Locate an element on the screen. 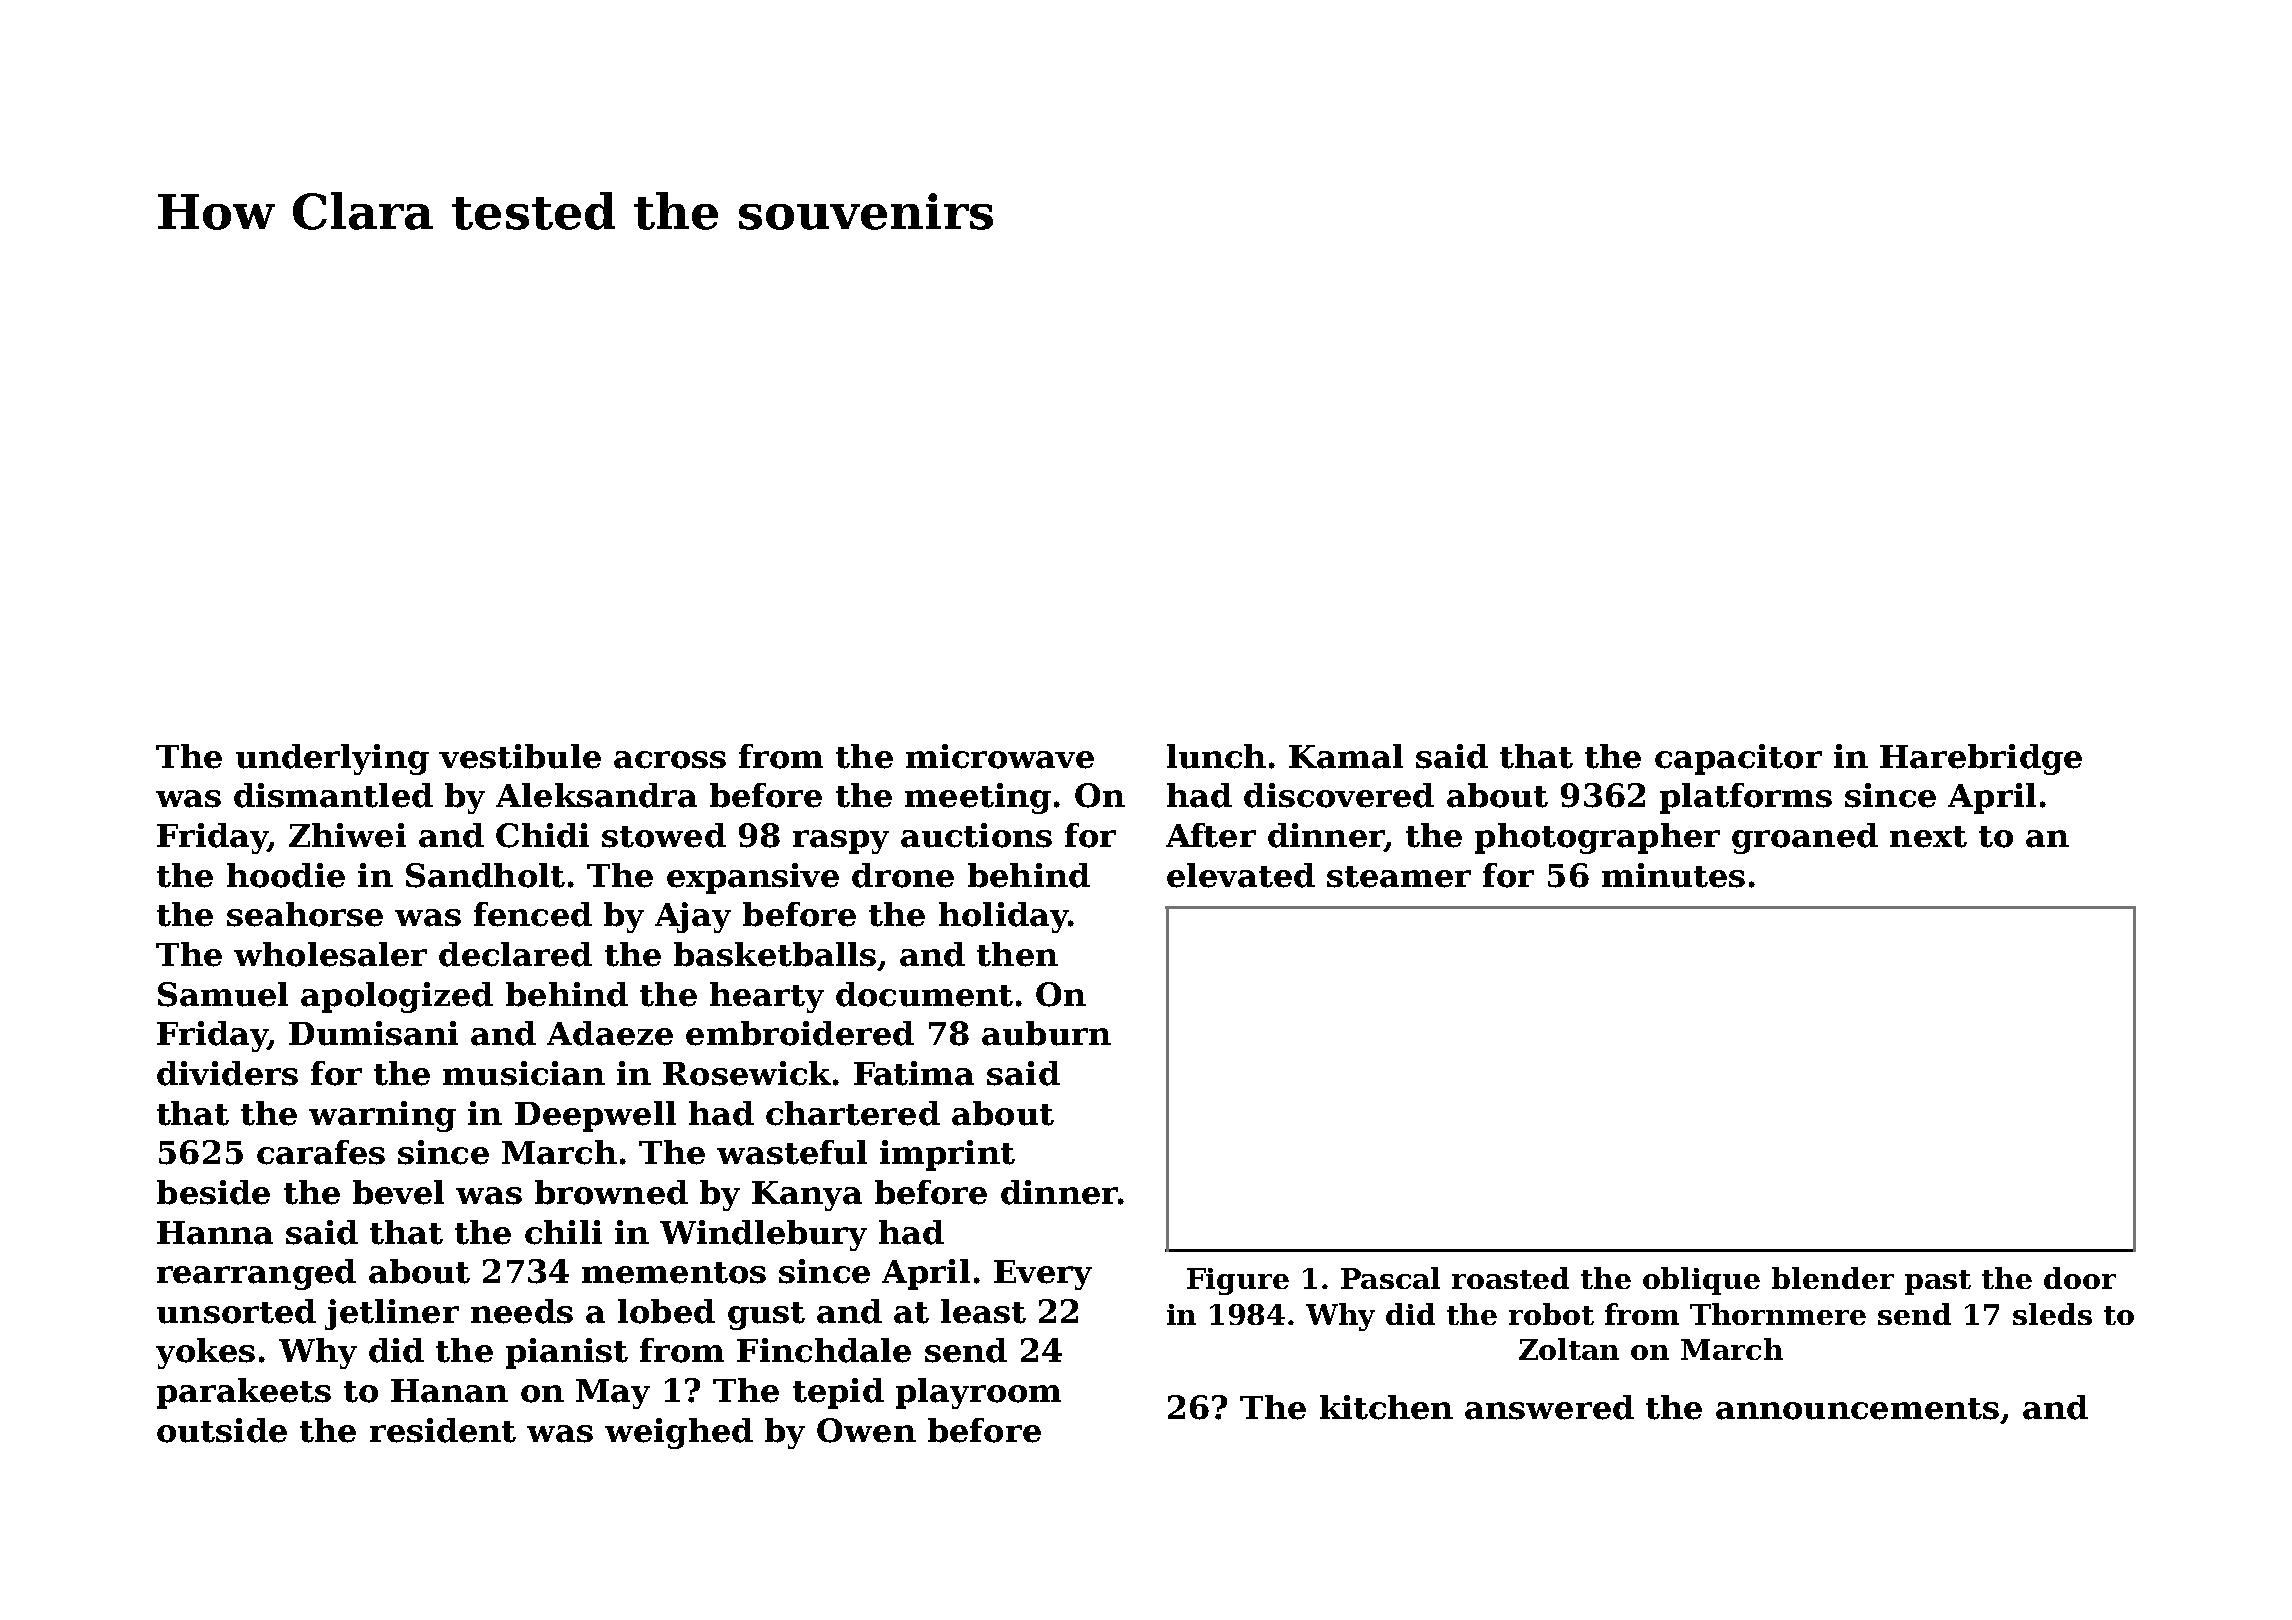 The width and height of the screenshot is (2292, 1620). door is located at coordinates (2080, 1278).
